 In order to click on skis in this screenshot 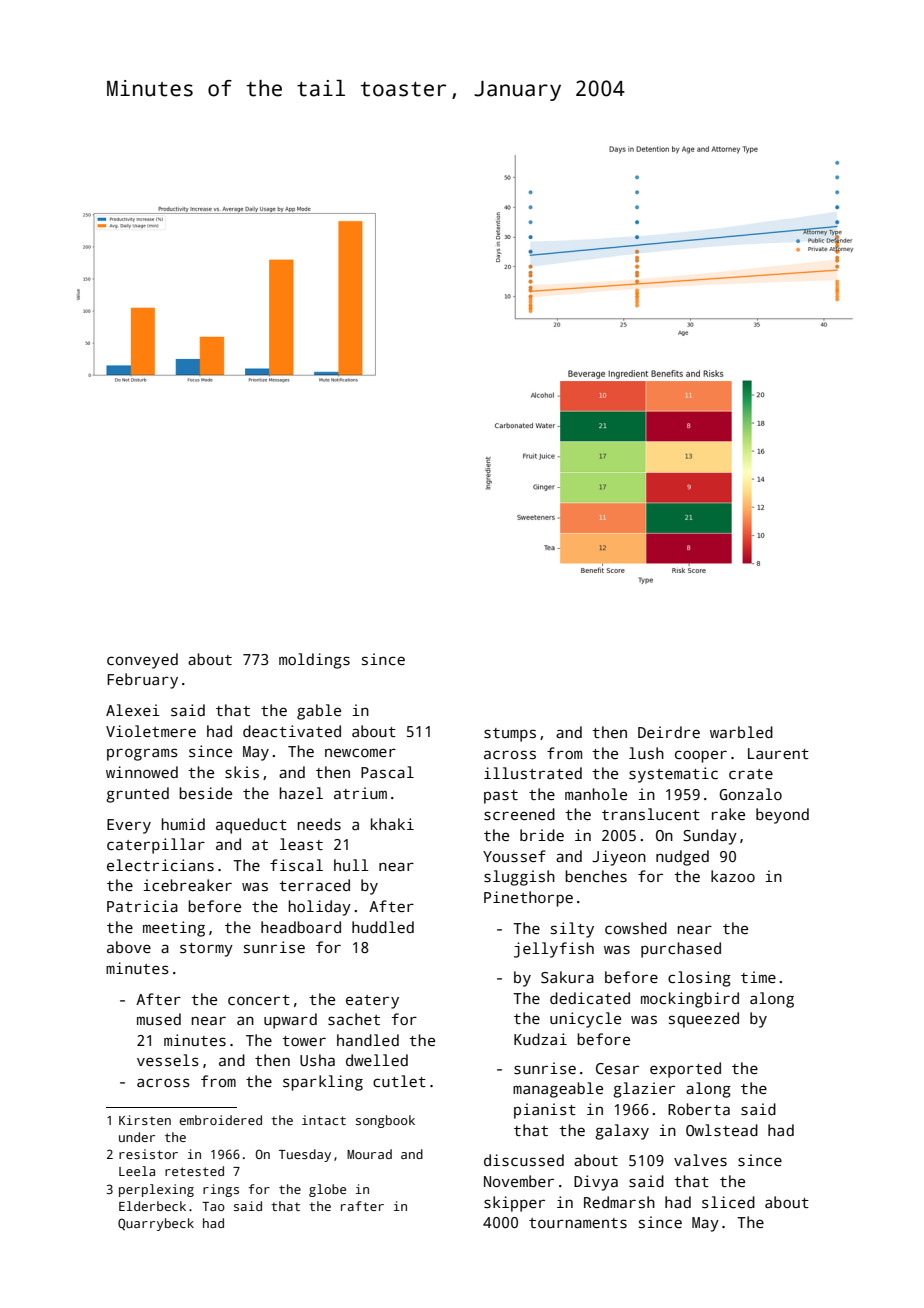, I will do `click(242, 772)`.
